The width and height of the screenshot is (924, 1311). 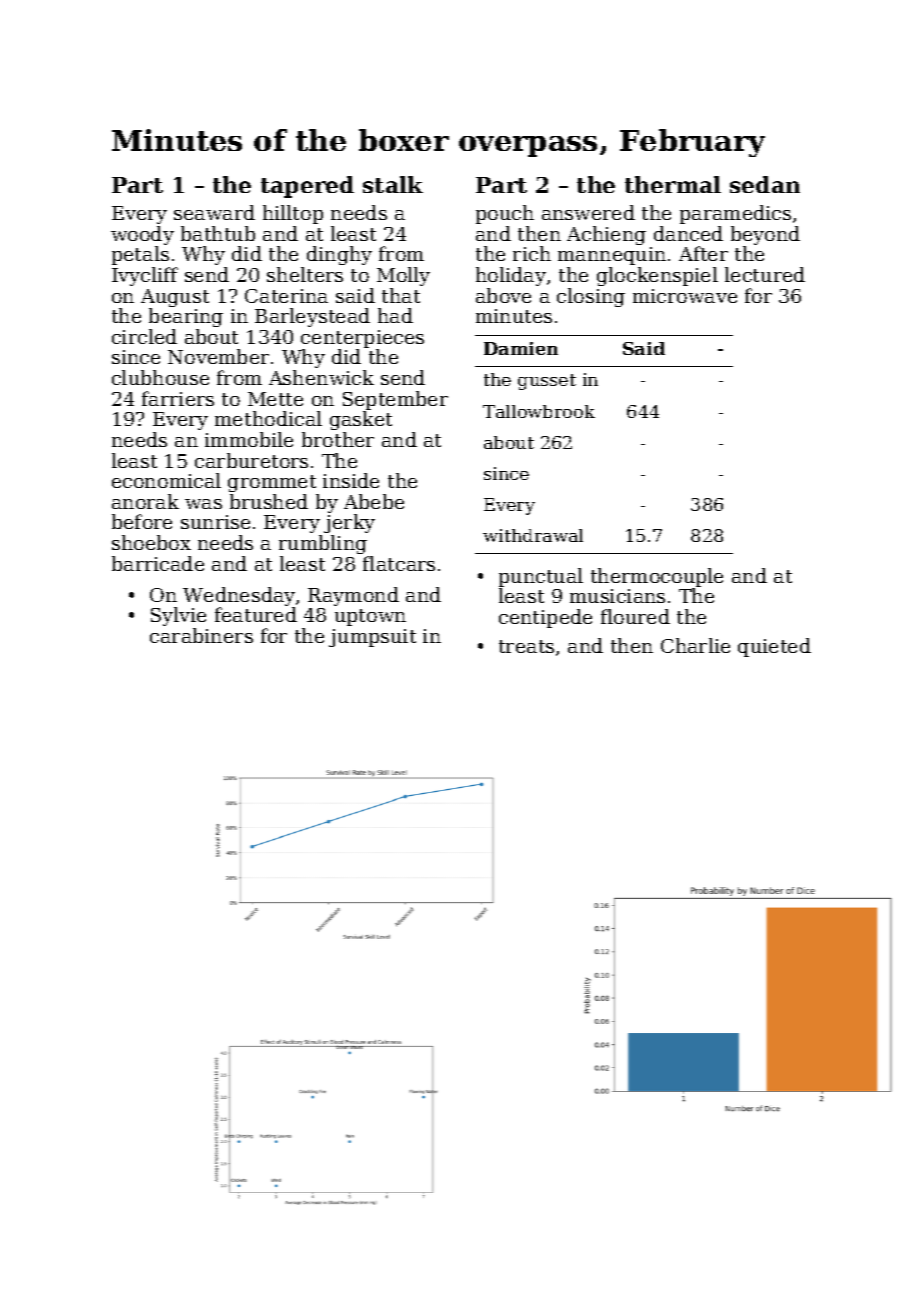 What do you see at coordinates (539, 411) in the screenshot?
I see `Tallowbrook` at bounding box center [539, 411].
